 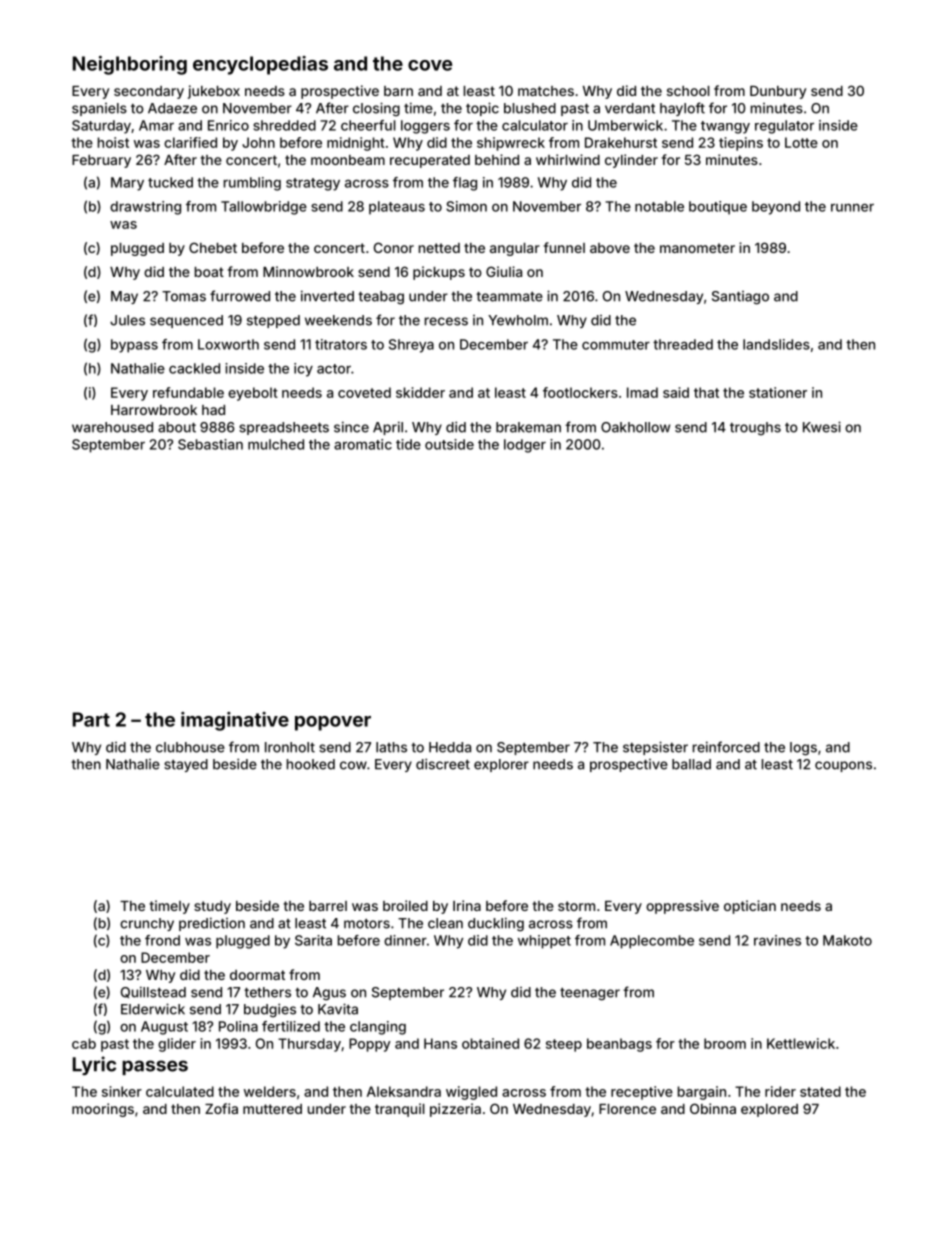 What do you see at coordinates (290, 747) in the page?
I see `Ironholt` at bounding box center [290, 747].
